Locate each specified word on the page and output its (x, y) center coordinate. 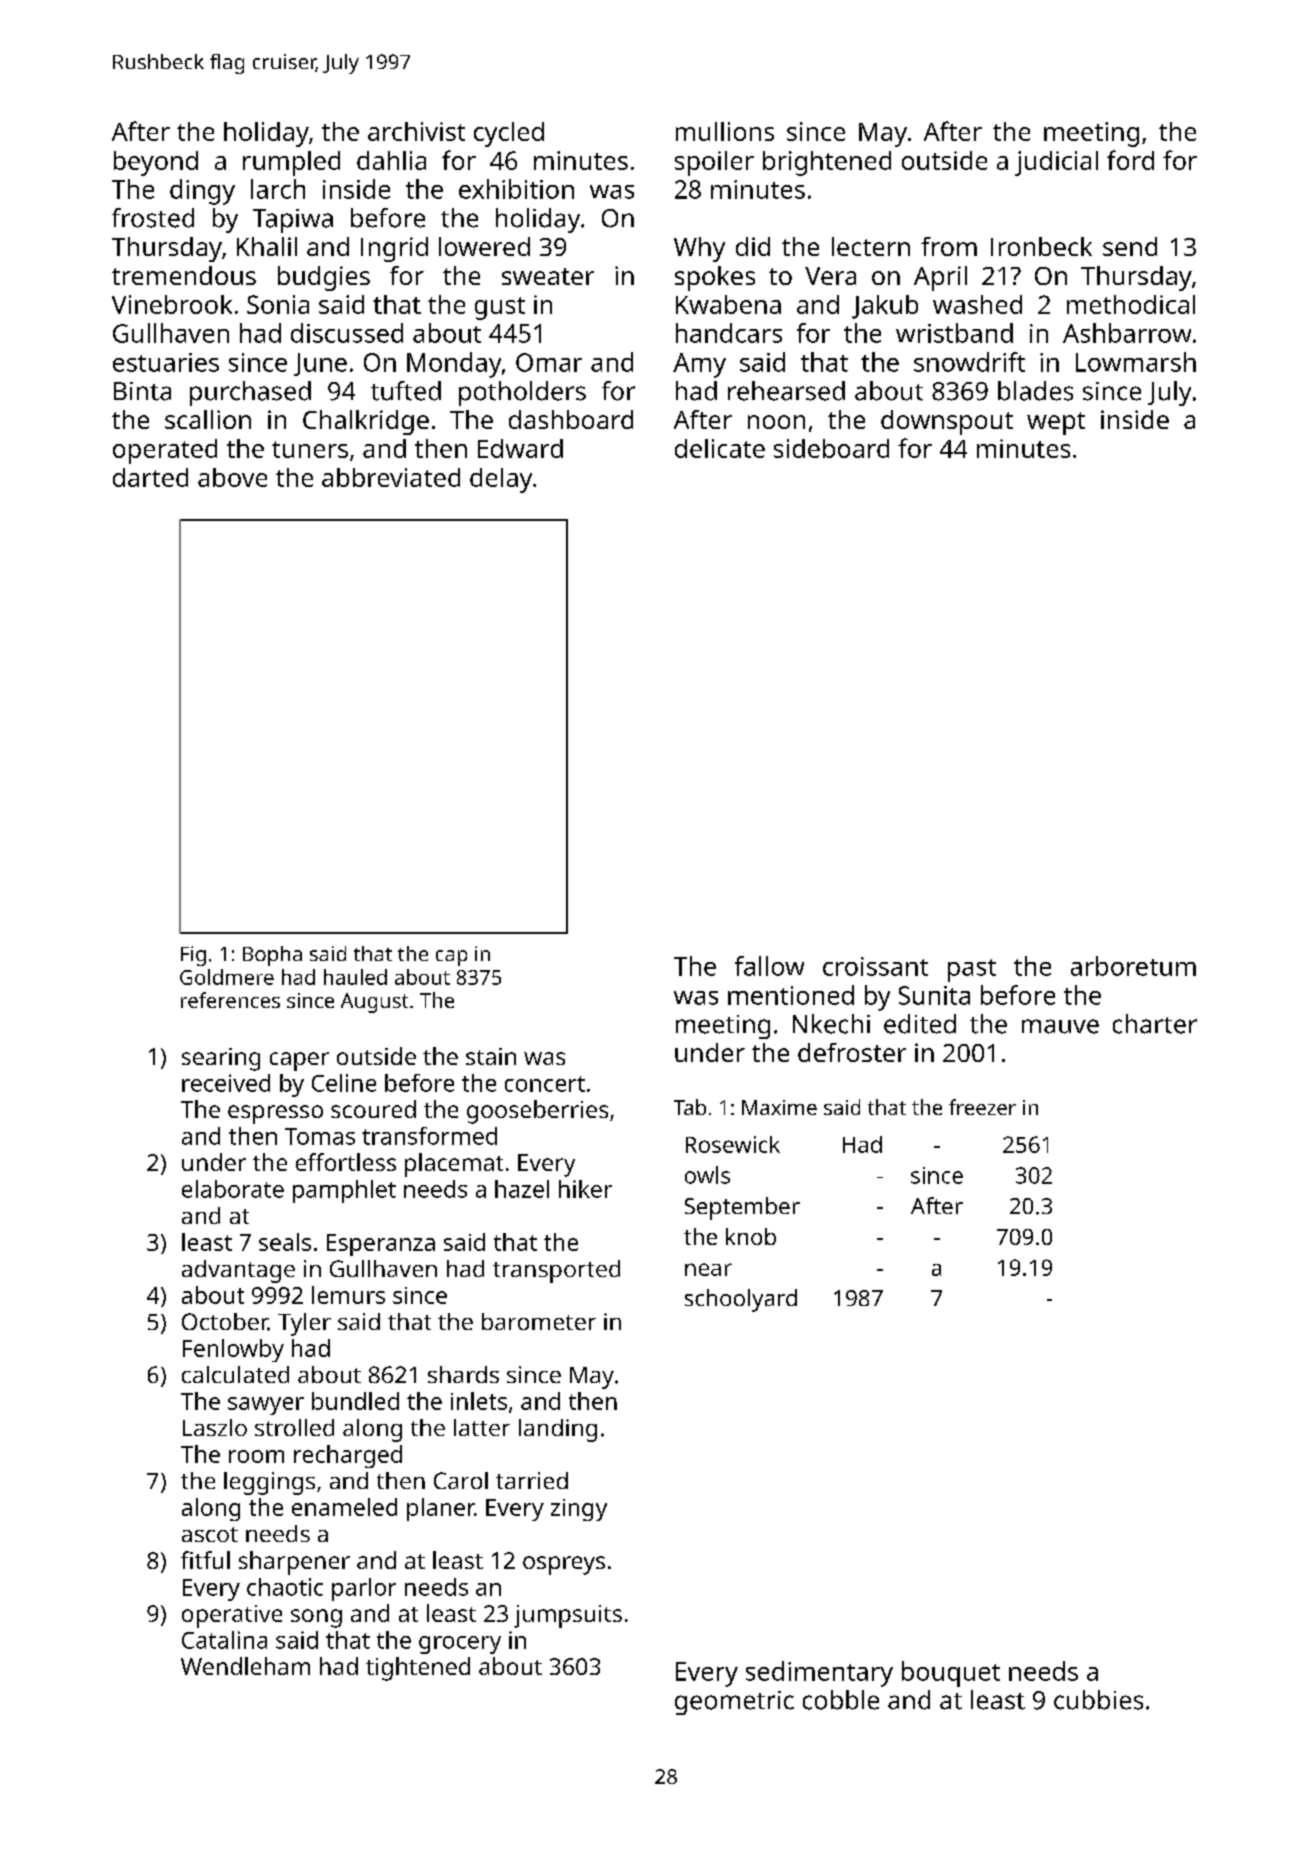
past (972, 970)
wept (1056, 423)
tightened (418, 1669)
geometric (734, 1703)
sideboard (831, 448)
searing (221, 1059)
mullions (725, 131)
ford (1130, 160)
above (232, 477)
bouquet (951, 1674)
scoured (373, 1109)
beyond (156, 163)
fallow (769, 966)
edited (920, 1024)
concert (545, 1084)
